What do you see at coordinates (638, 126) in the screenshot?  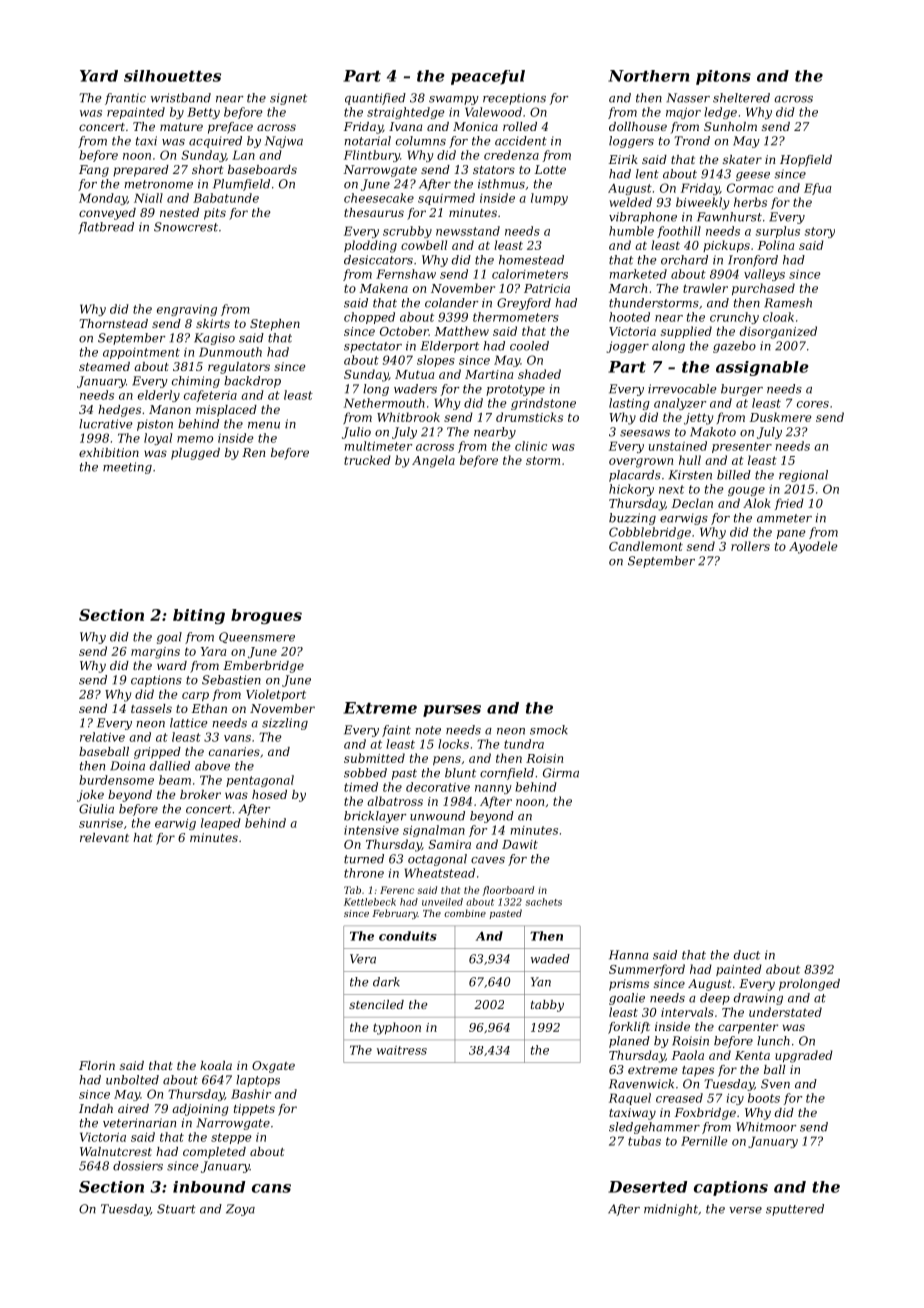 I see `dollhouse` at bounding box center [638, 126].
